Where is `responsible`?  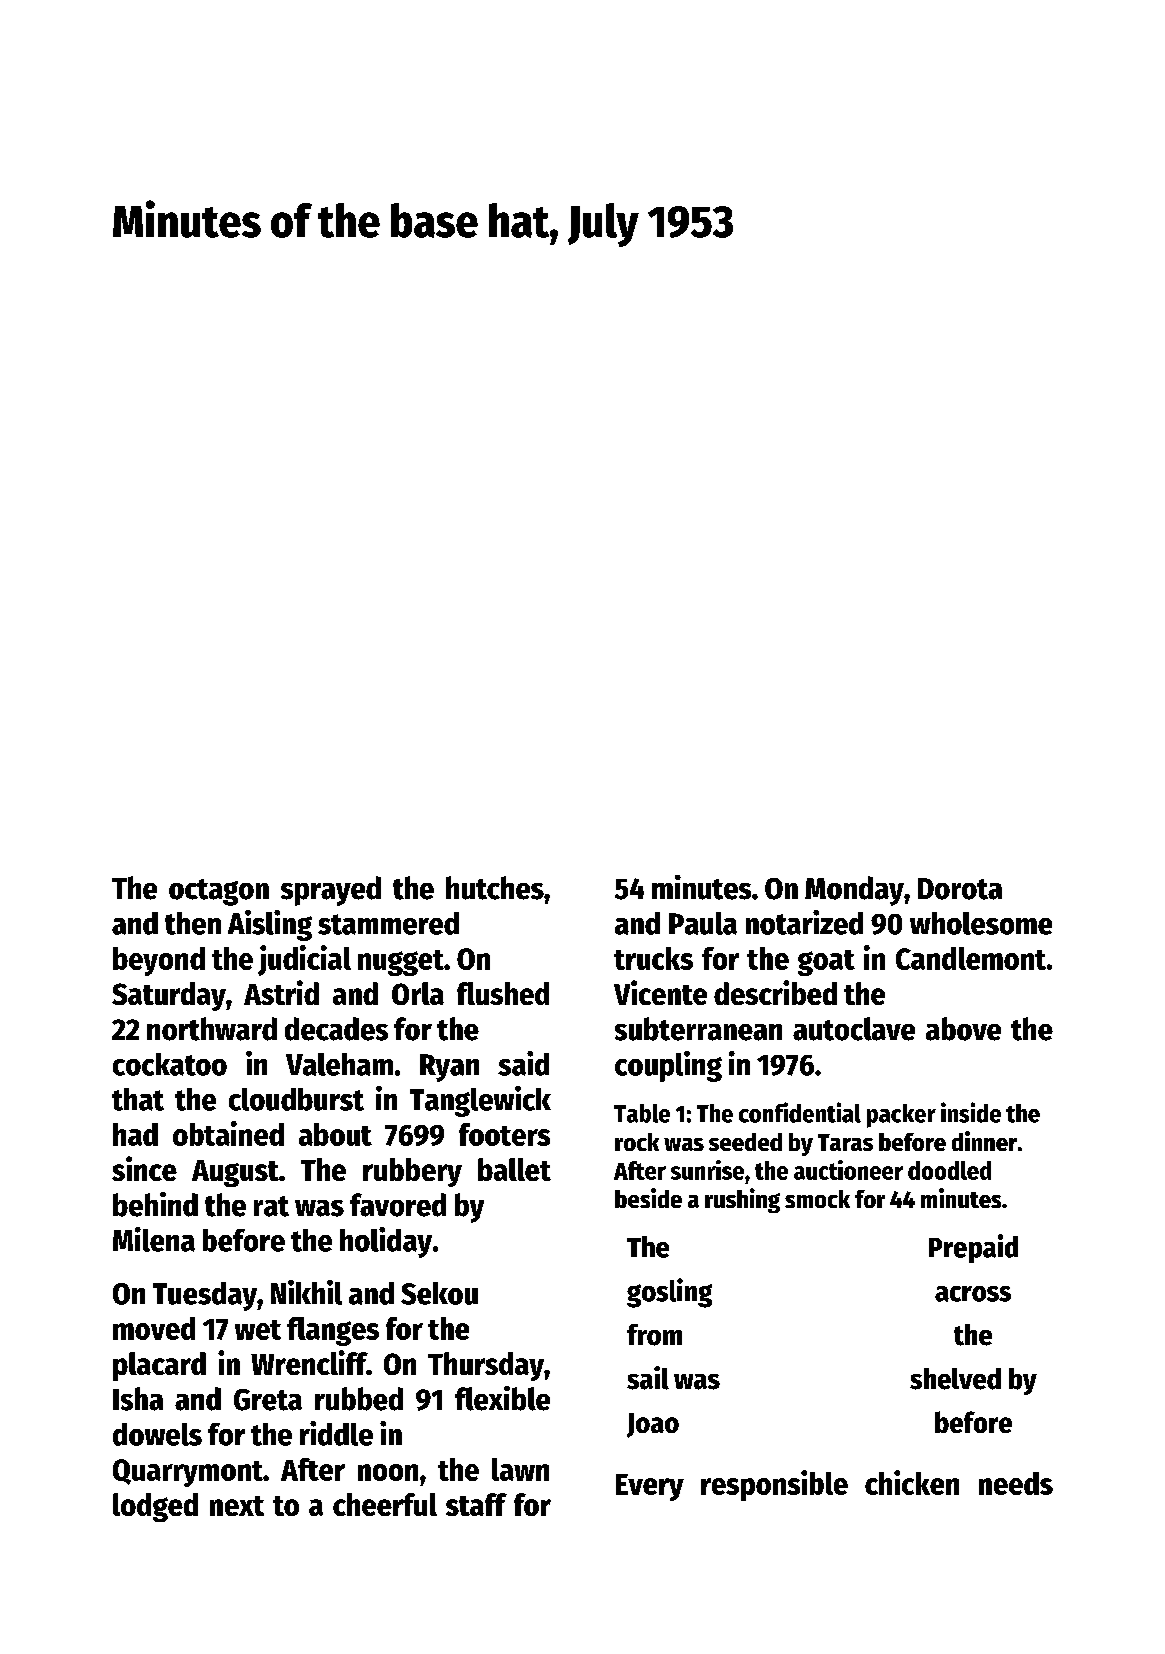
responsible is located at coordinates (774, 1485).
